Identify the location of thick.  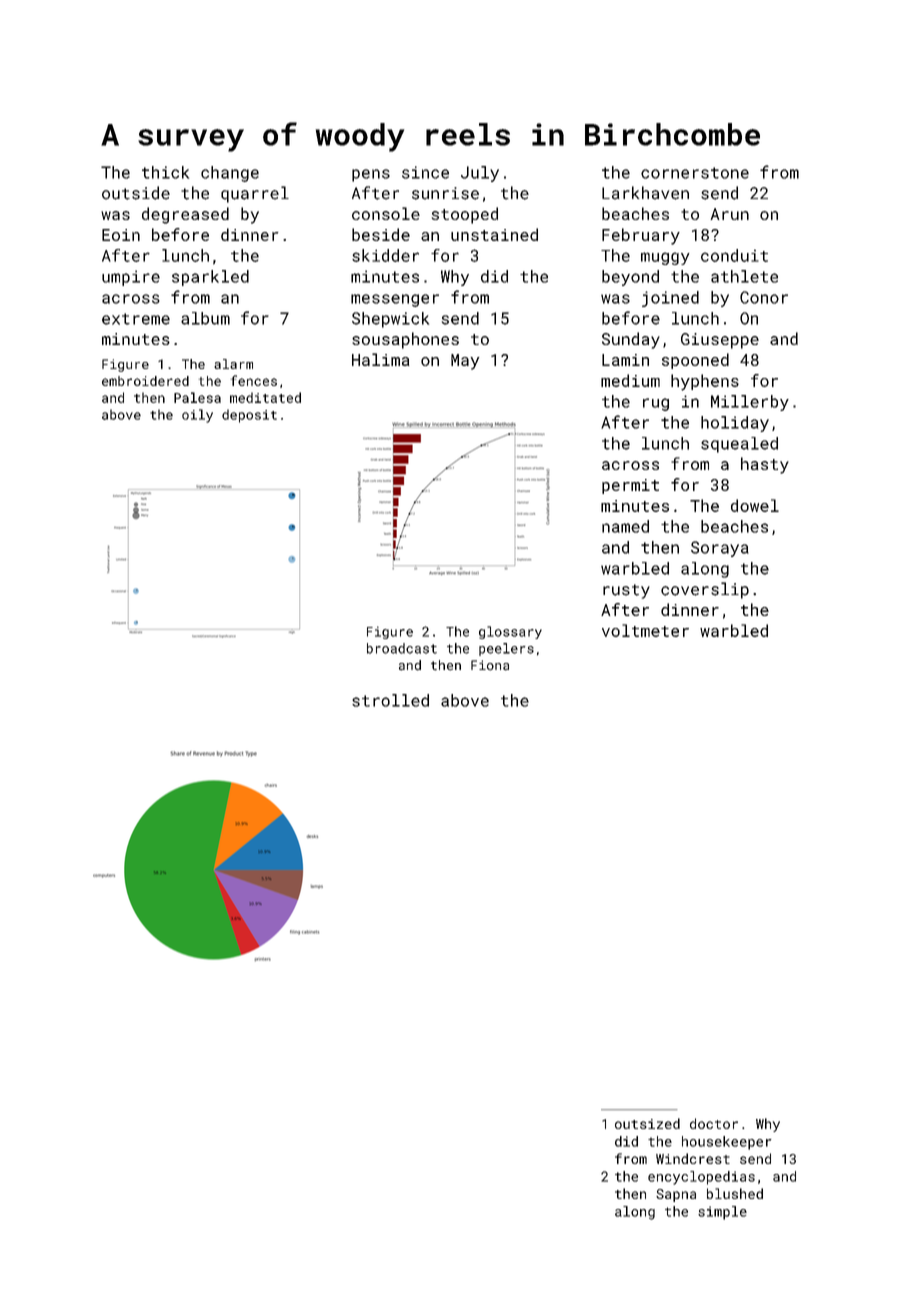
(165, 172).
